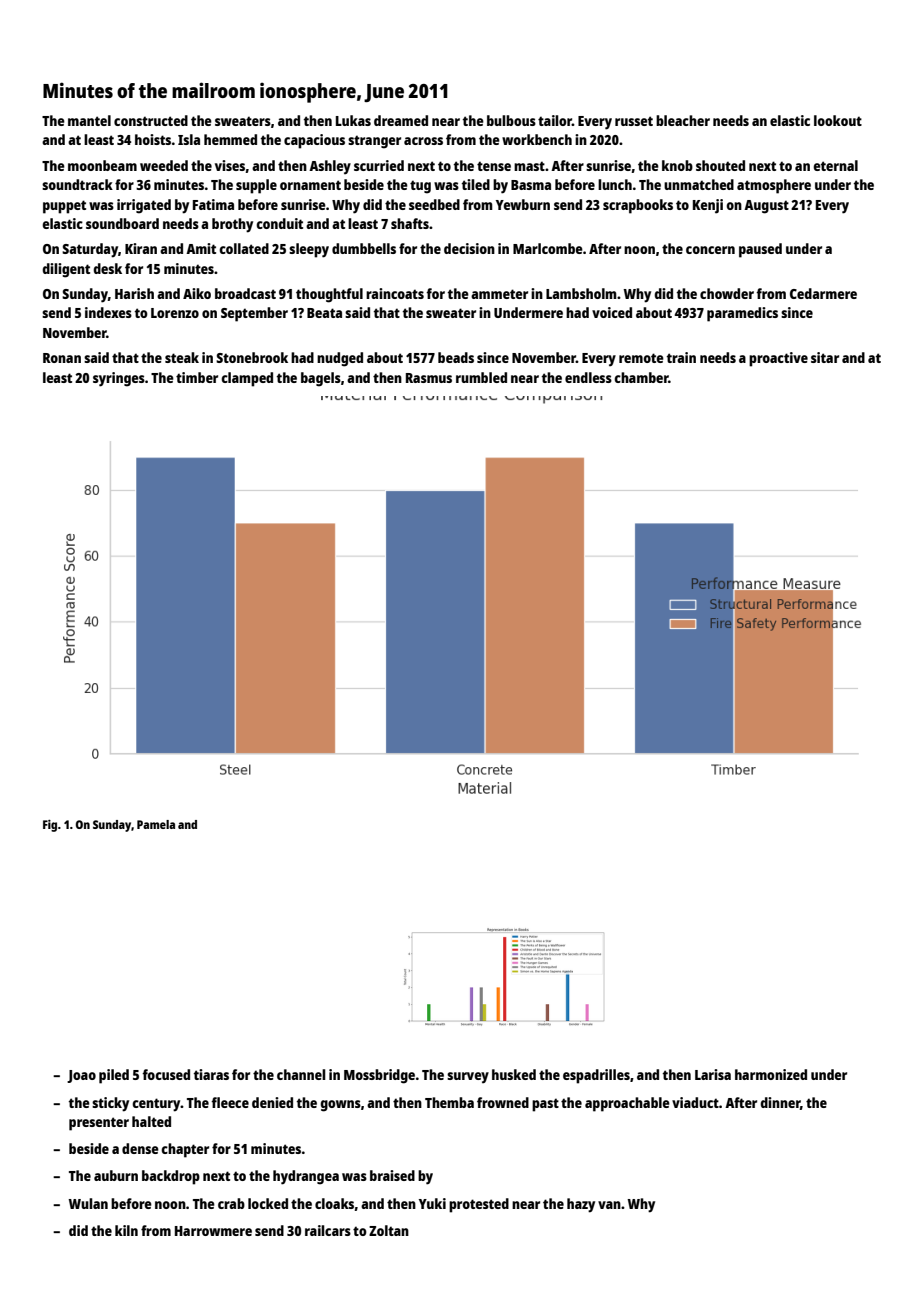 The width and height of the screenshot is (924, 1308). Describe the element at coordinates (81, 1076) in the screenshot. I see `Joao` at that location.
